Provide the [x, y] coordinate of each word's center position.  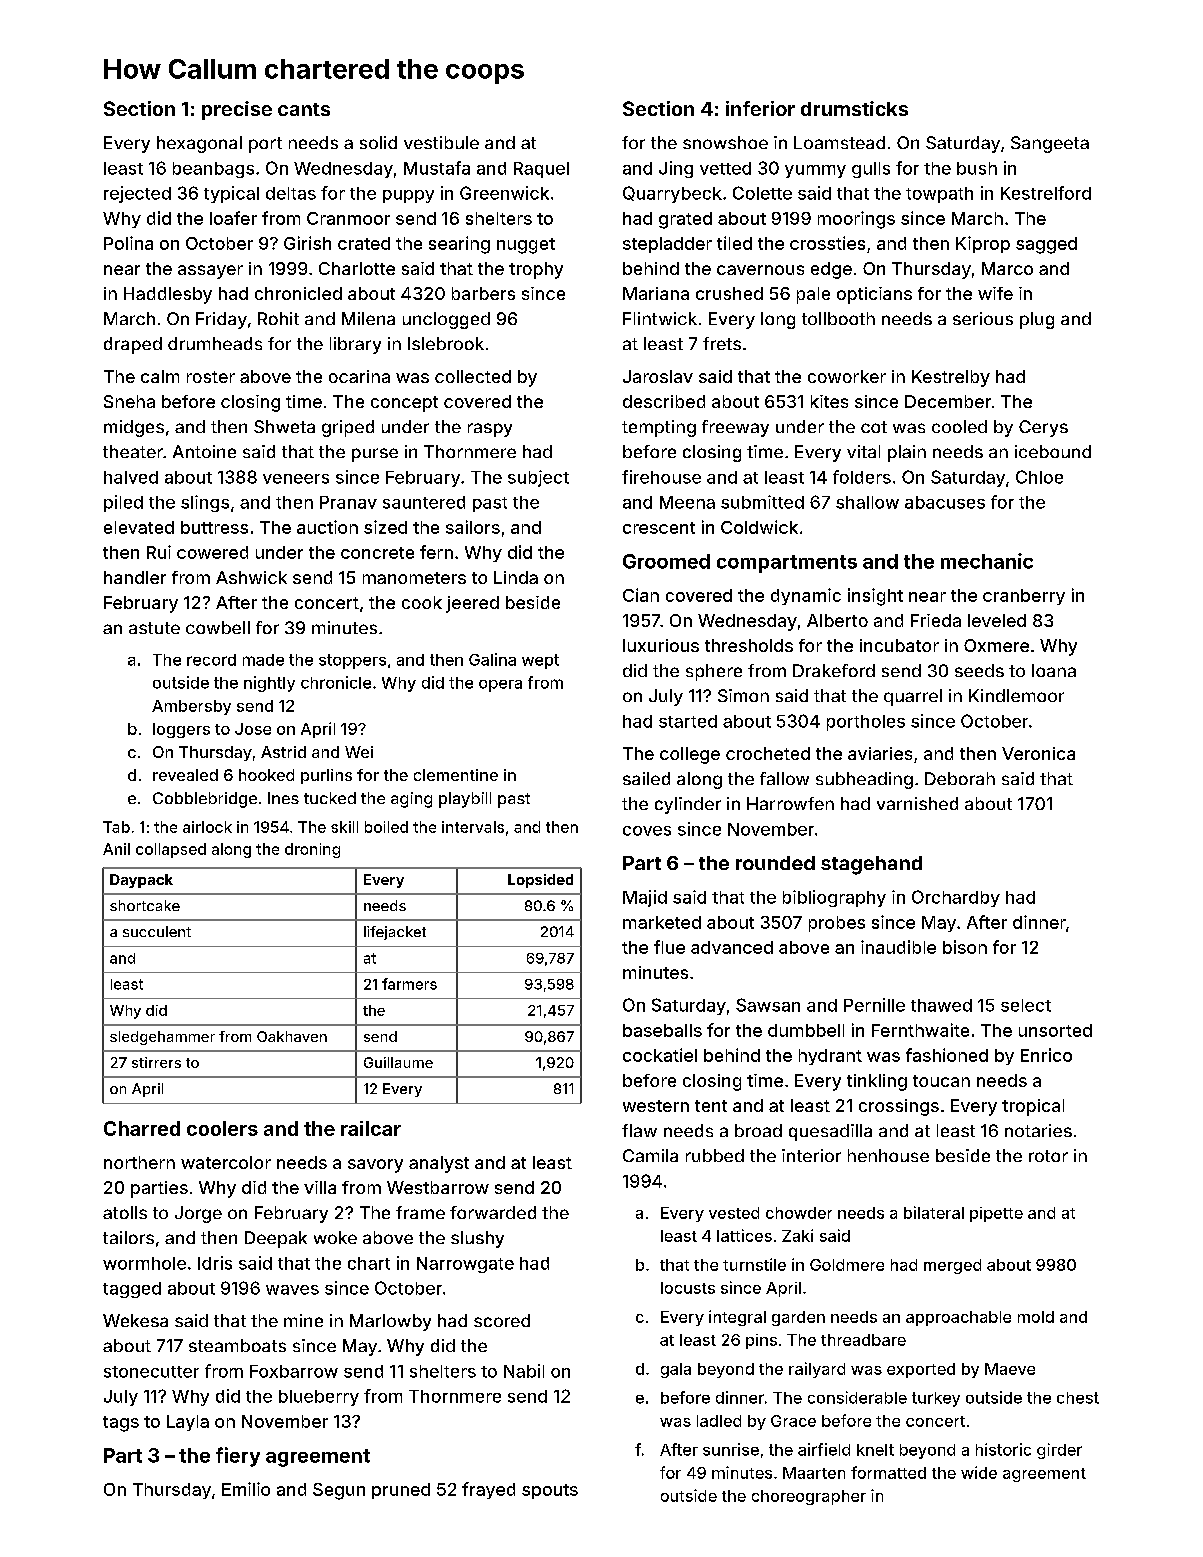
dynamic [806, 596]
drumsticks [854, 108]
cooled [959, 426]
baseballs [662, 1030]
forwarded [493, 1212]
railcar [371, 1128]
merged [952, 1266]
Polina [128, 243]
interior [811, 1155]
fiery [238, 1457]
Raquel [541, 170]
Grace [793, 1421]
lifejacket [395, 933]
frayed [488, 1490]
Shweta [284, 426]
